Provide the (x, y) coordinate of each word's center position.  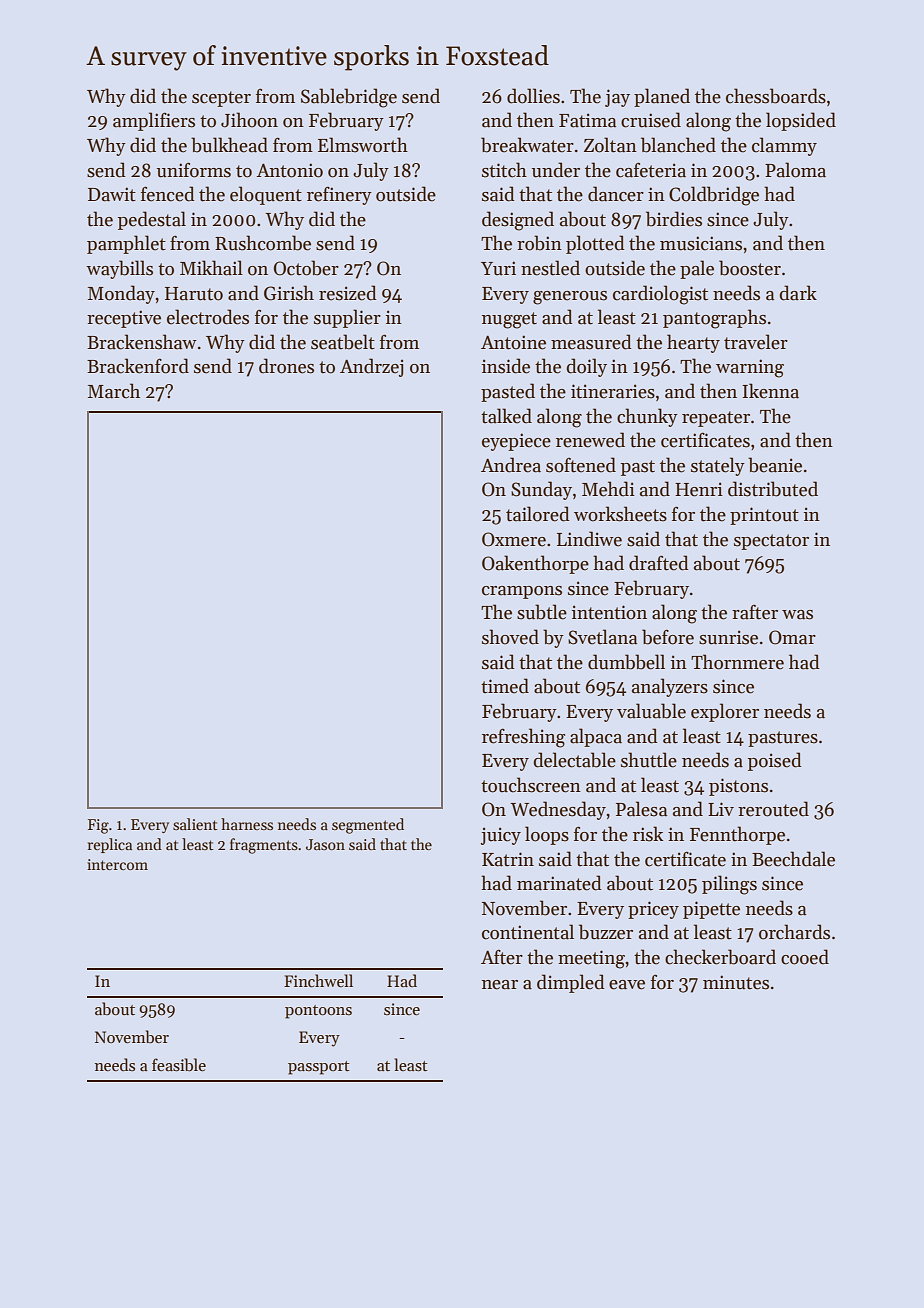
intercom (117, 864)
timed (505, 686)
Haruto (194, 294)
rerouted (773, 809)
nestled (550, 268)
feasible (179, 1065)
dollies (533, 96)
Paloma (795, 170)
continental (528, 932)
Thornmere (737, 662)
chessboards (776, 96)
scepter (221, 99)
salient (195, 824)
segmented (368, 826)
